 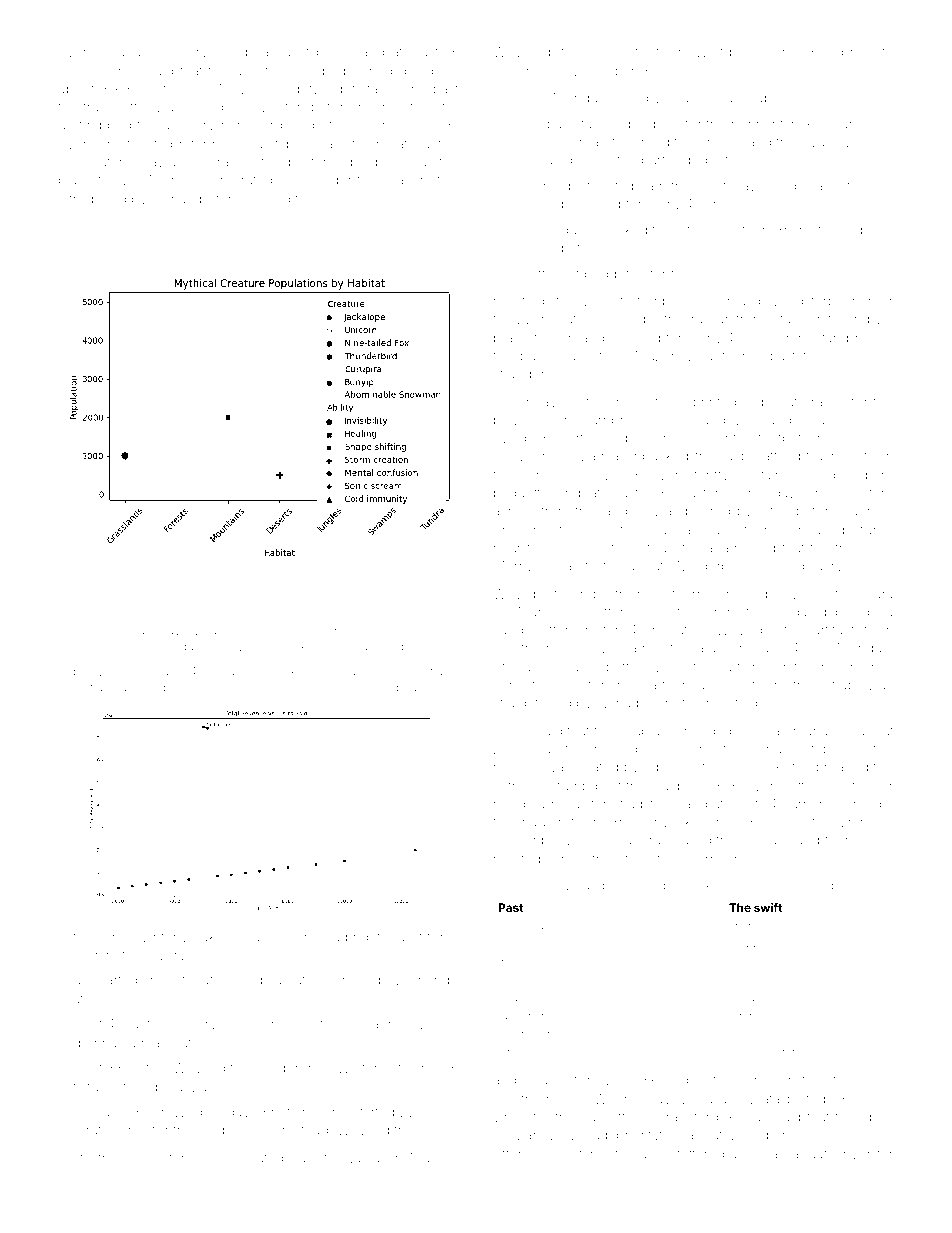 I want to click on partner, so click(x=664, y=687).
